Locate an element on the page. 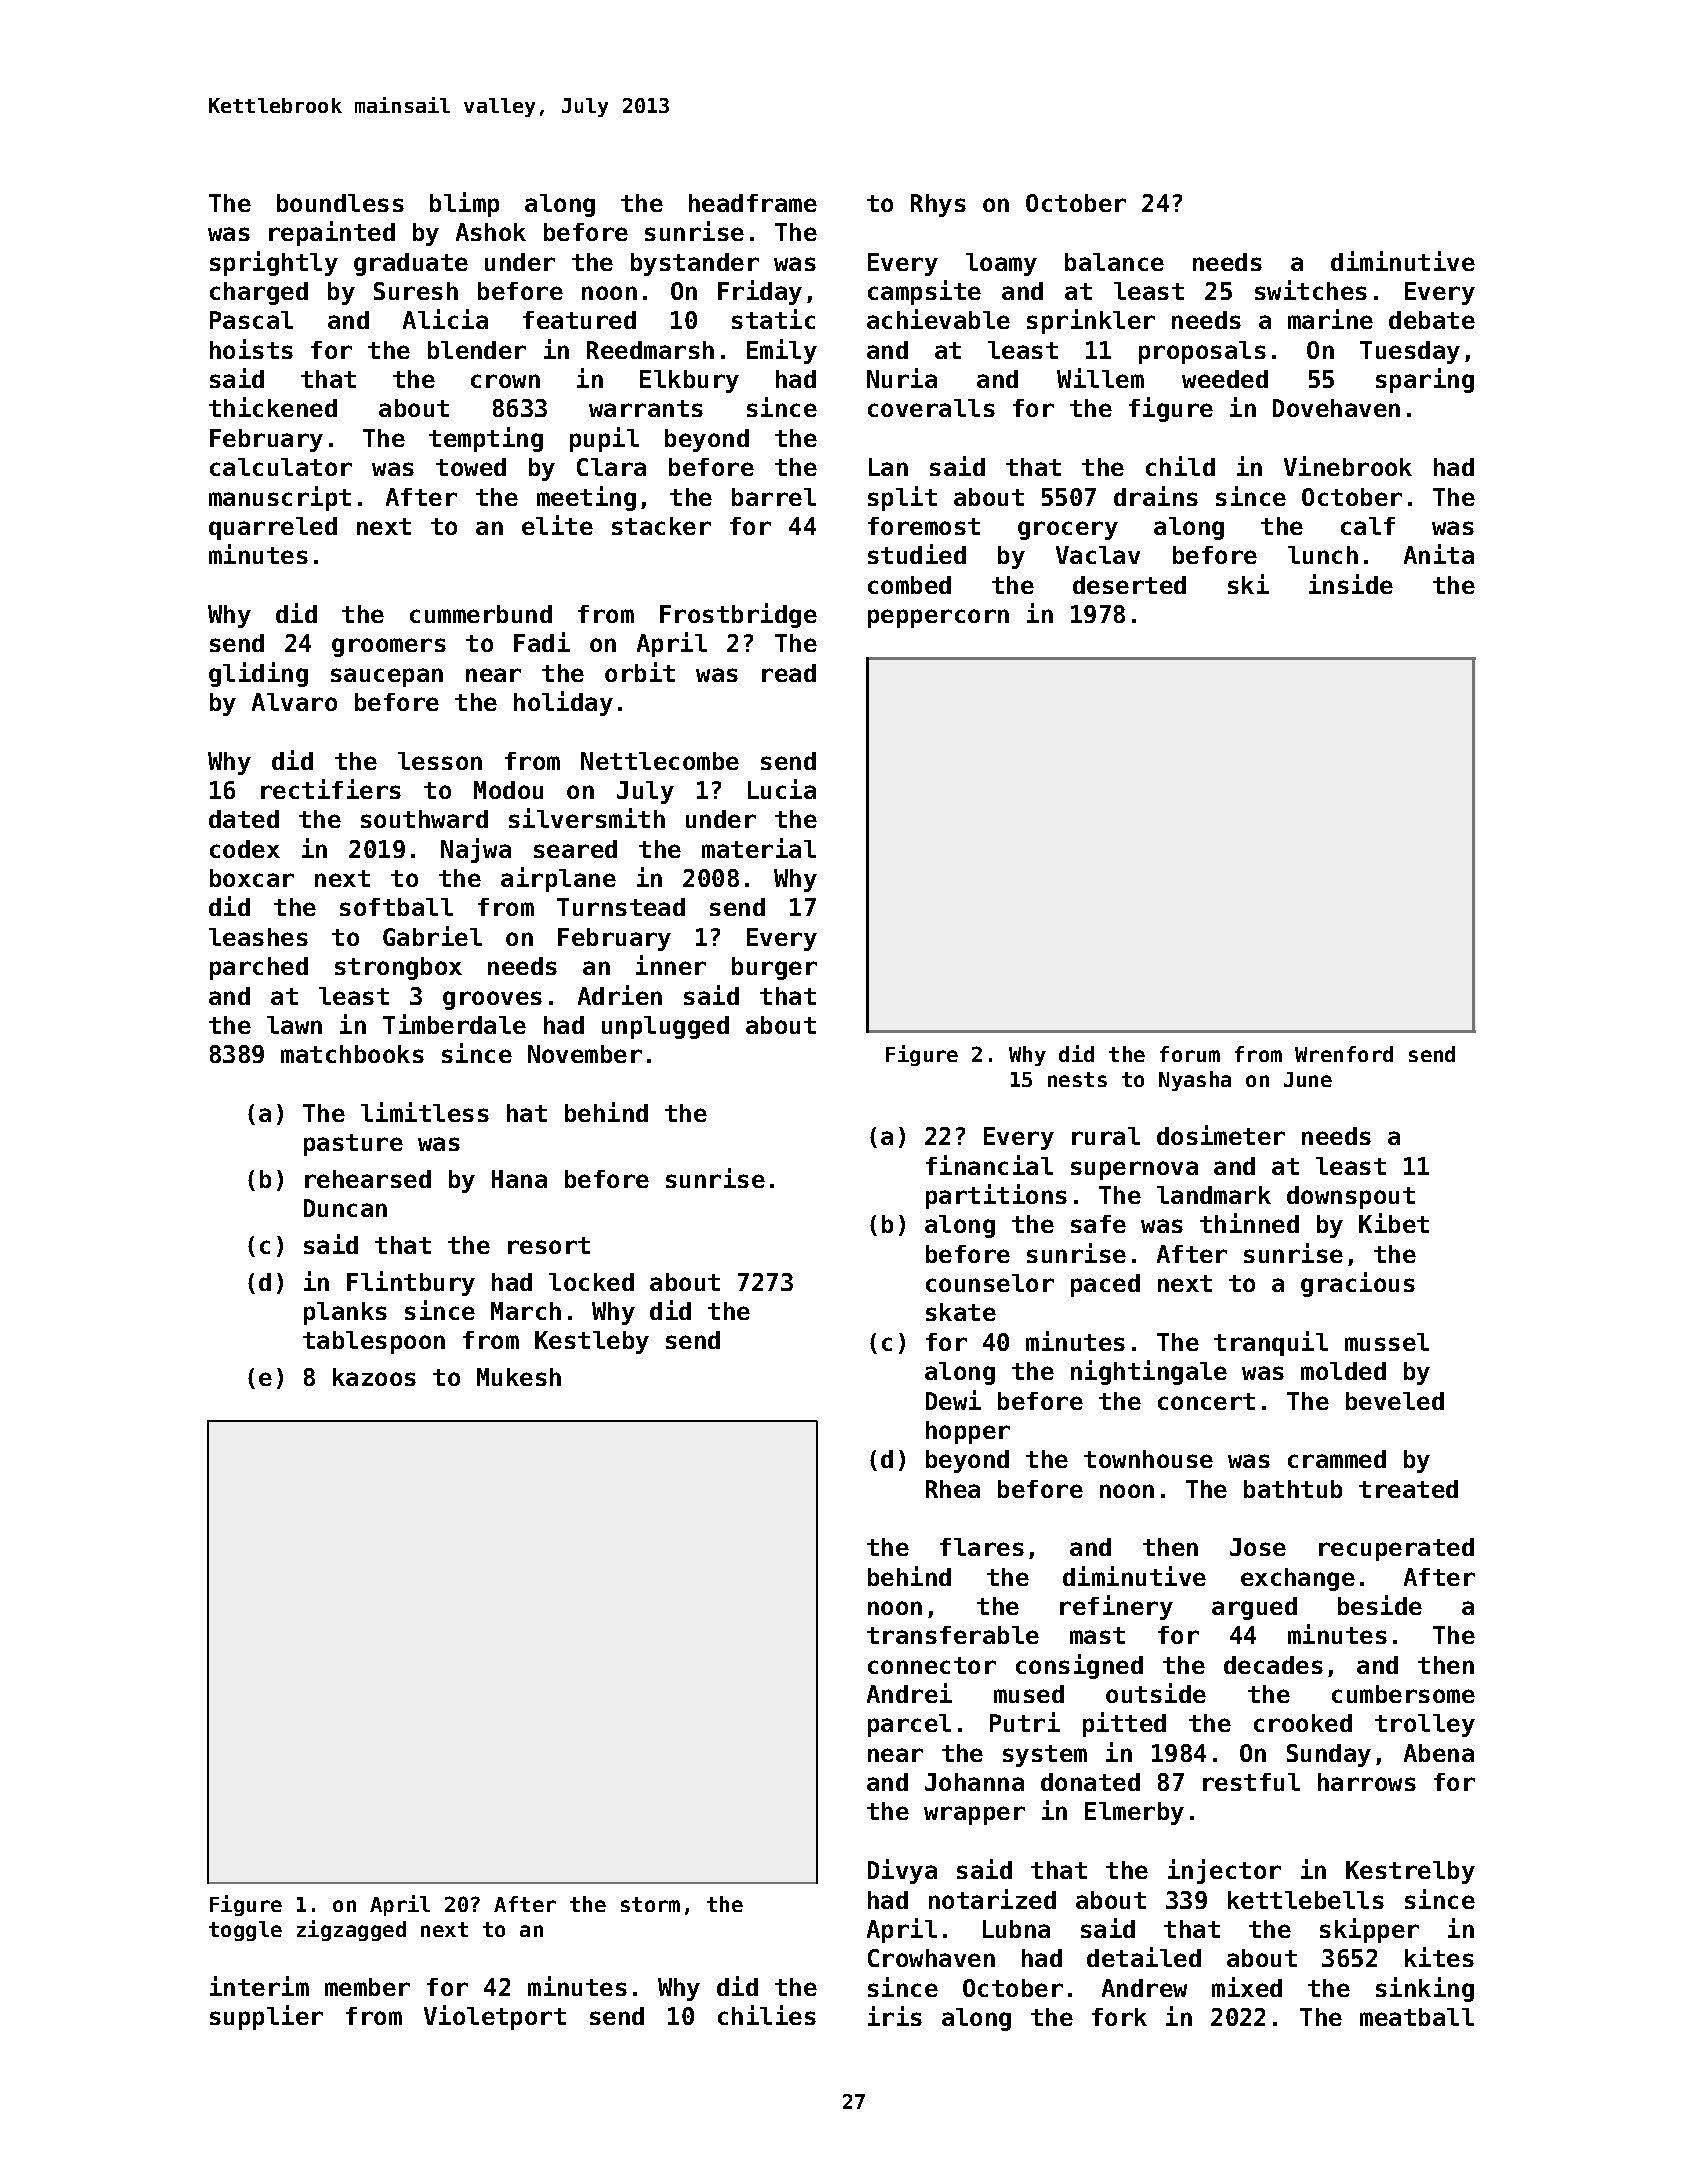  lawn is located at coordinates (294, 1025).
